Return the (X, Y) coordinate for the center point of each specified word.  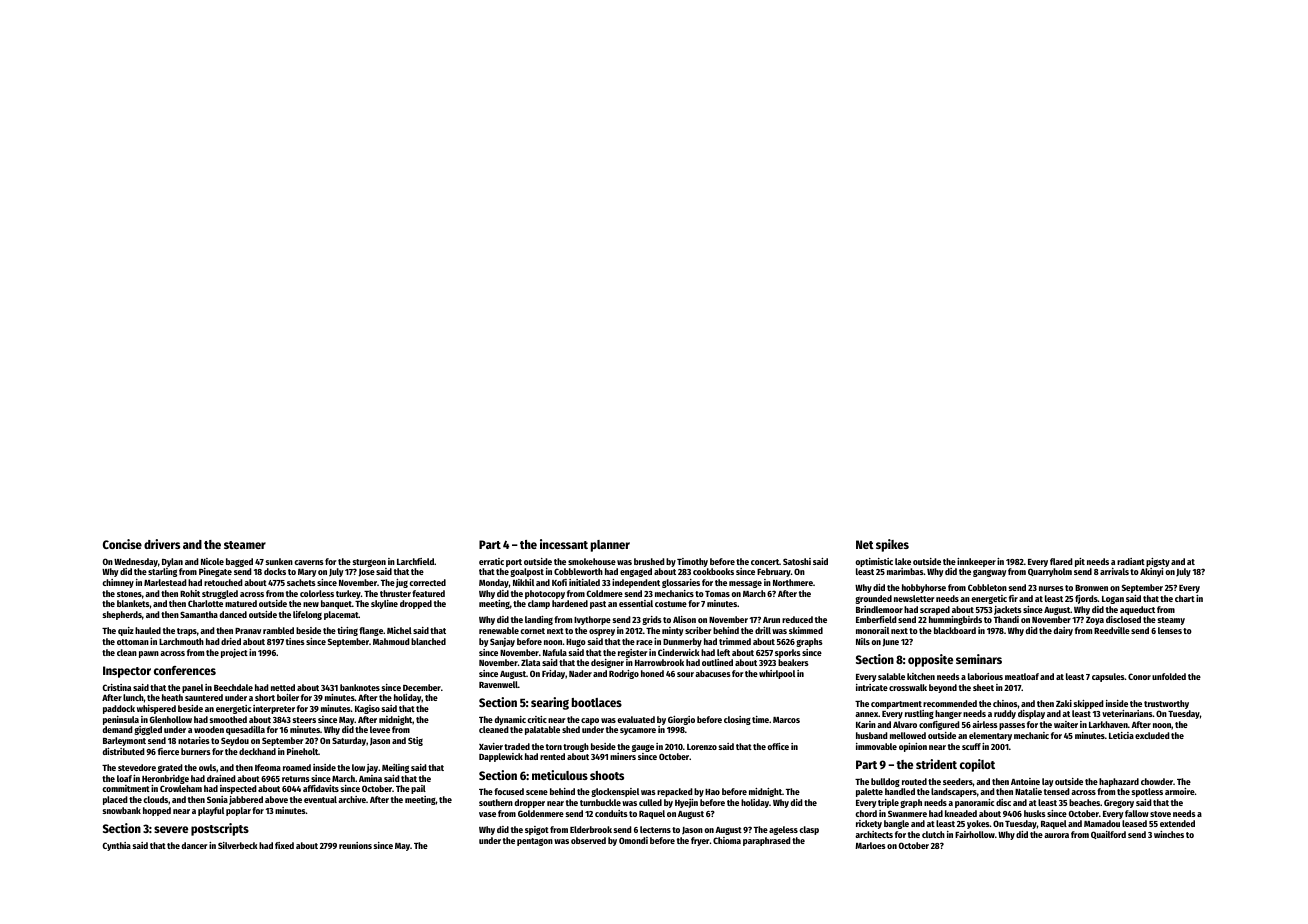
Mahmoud (391, 641)
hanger (948, 714)
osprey (602, 632)
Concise (122, 544)
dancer (195, 845)
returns (296, 779)
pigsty (1158, 562)
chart (1185, 598)
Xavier (491, 746)
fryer (700, 841)
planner (610, 546)
